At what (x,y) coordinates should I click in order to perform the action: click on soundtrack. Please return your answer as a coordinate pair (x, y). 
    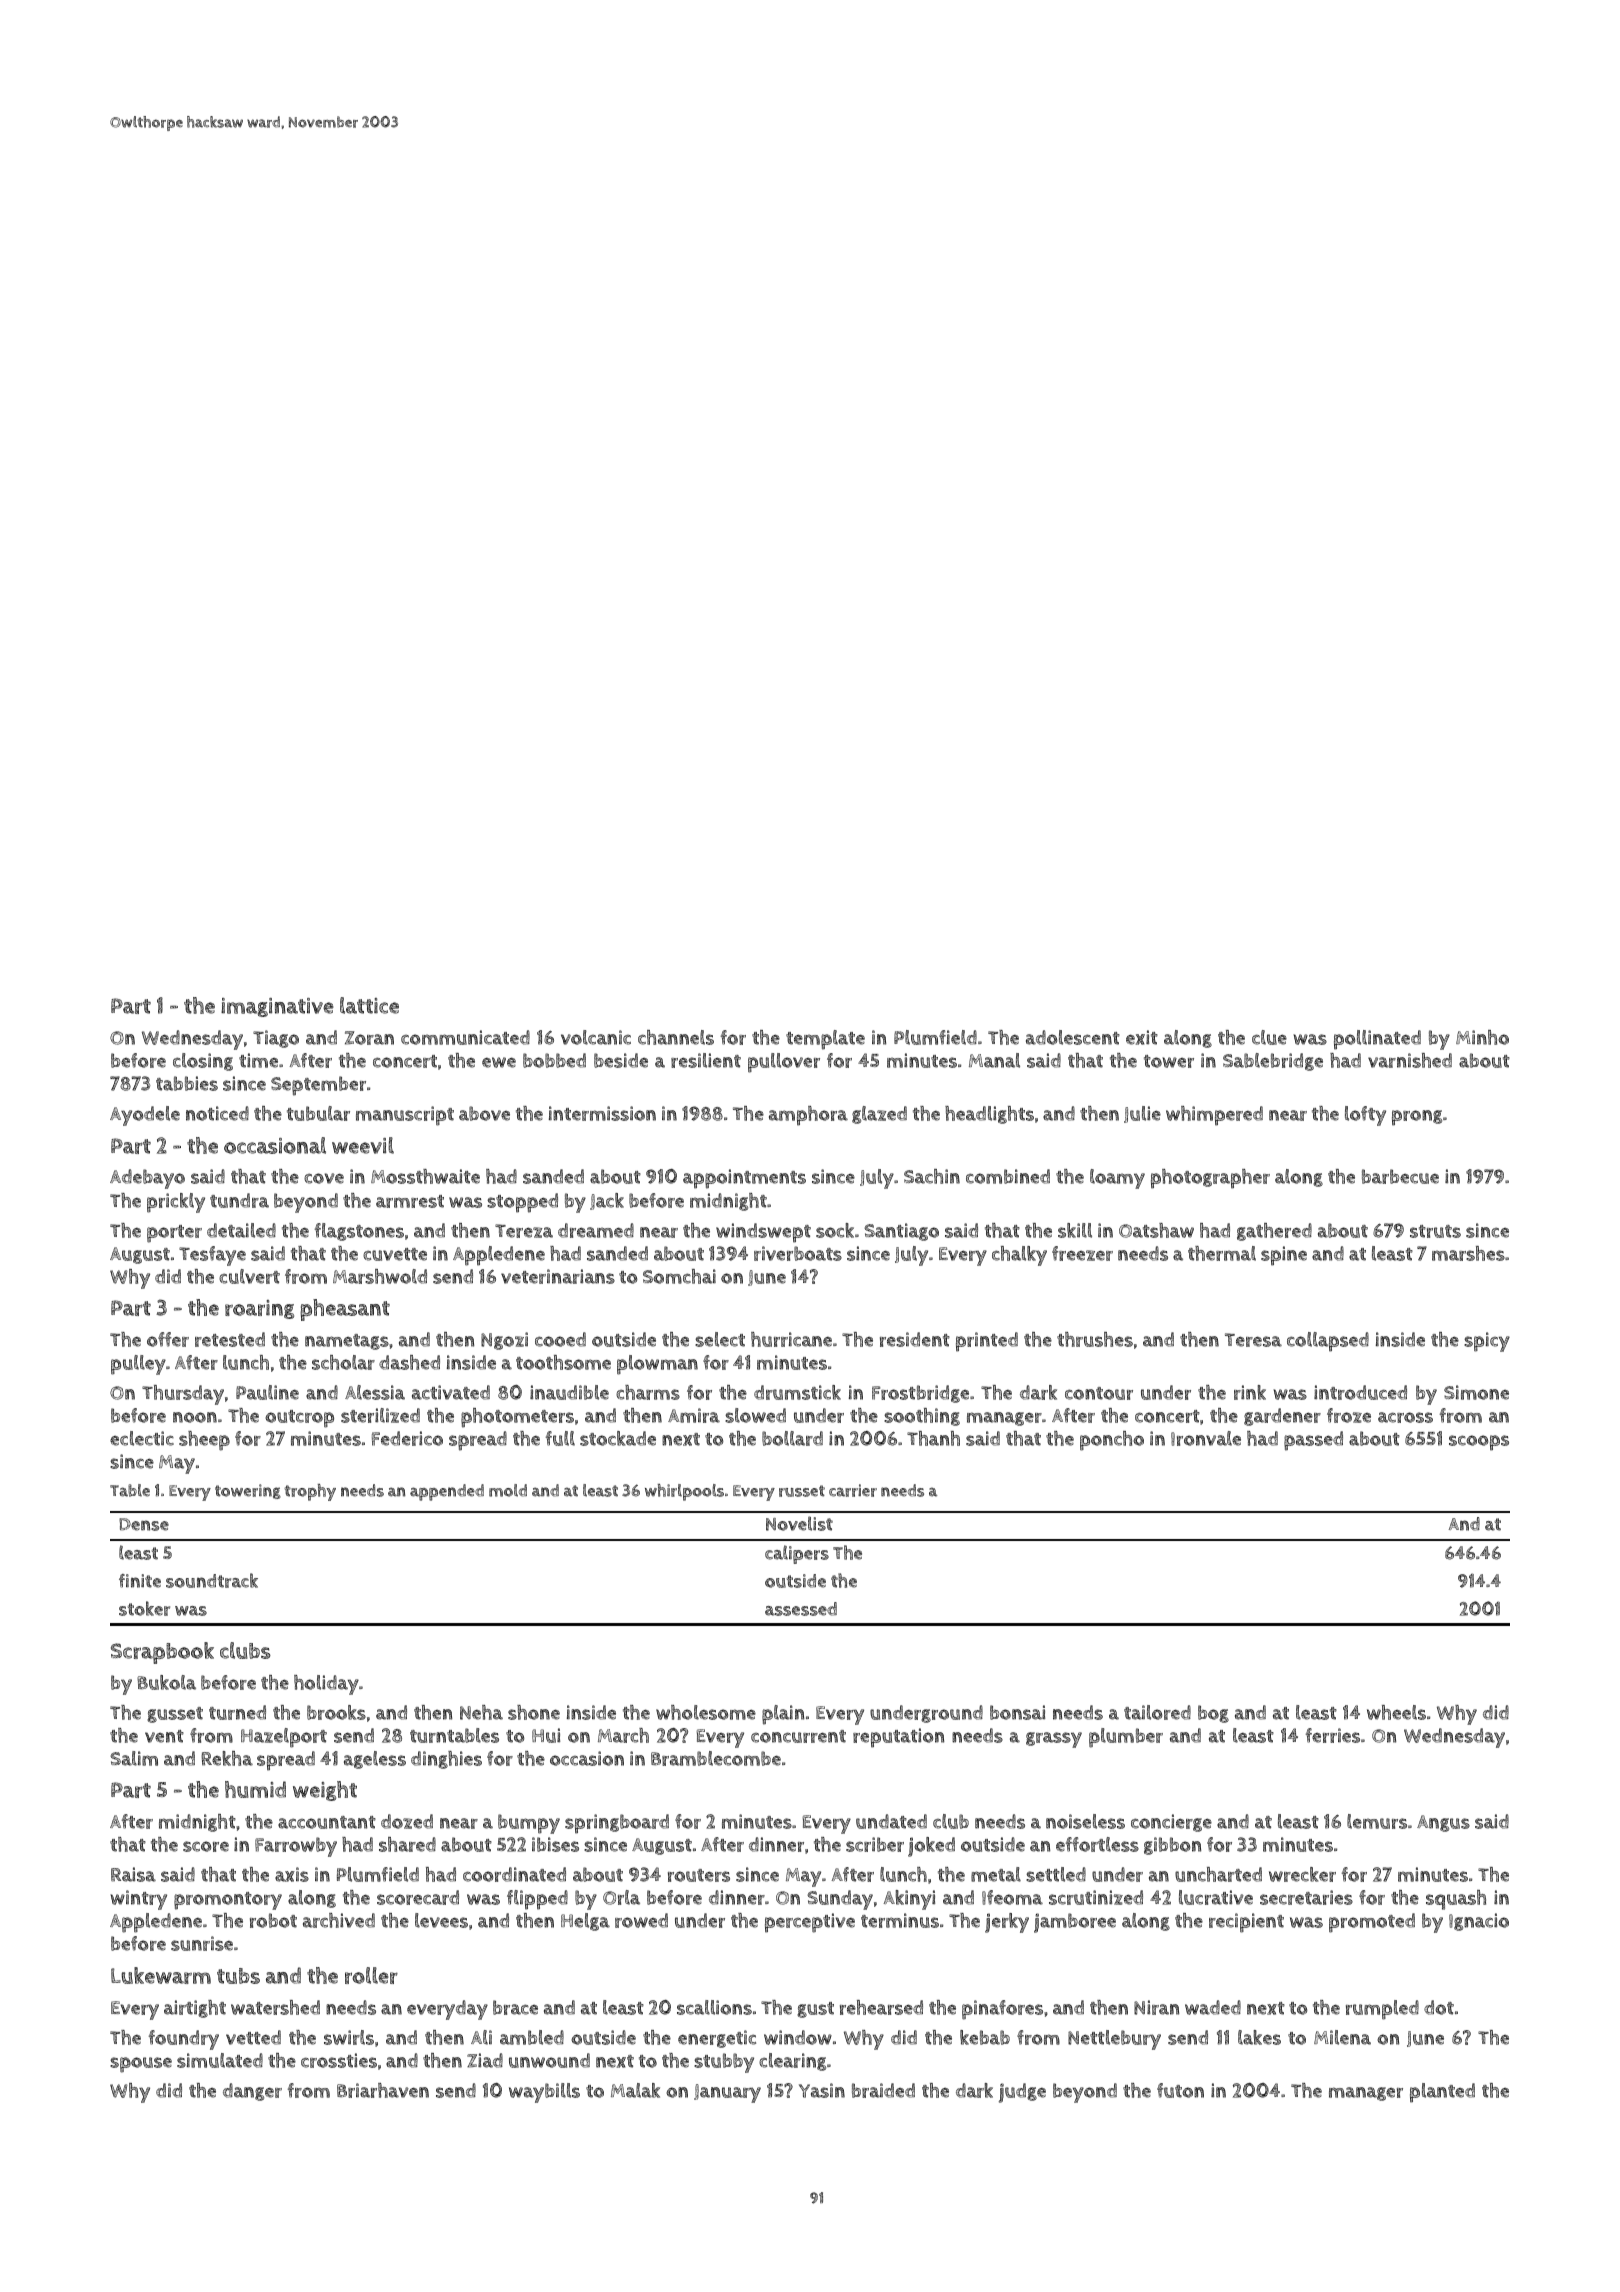
    Looking at the image, I should click on (212, 1580).
